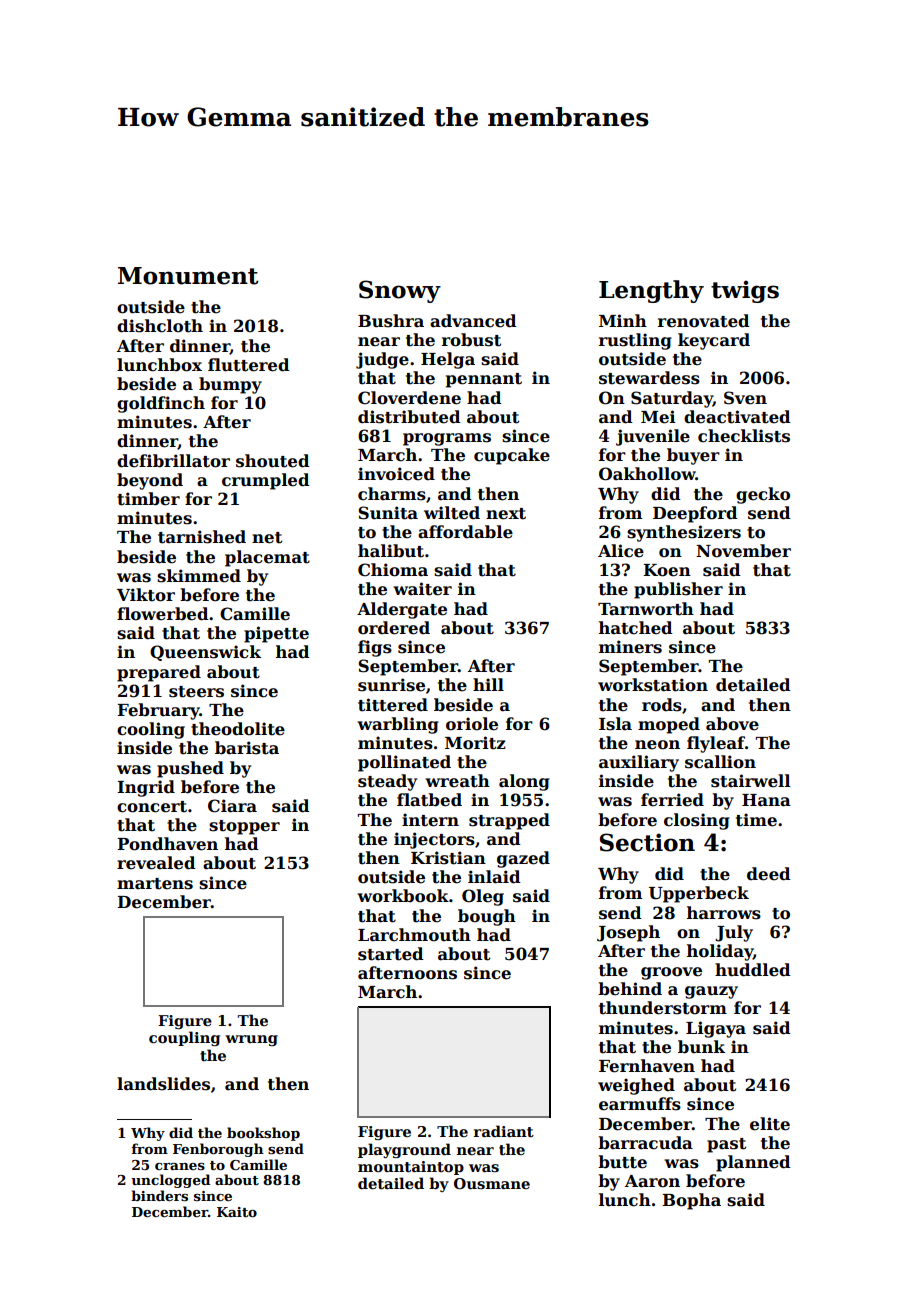 The width and height of the image is (908, 1316). I want to click on sunrise, so click(391, 685).
